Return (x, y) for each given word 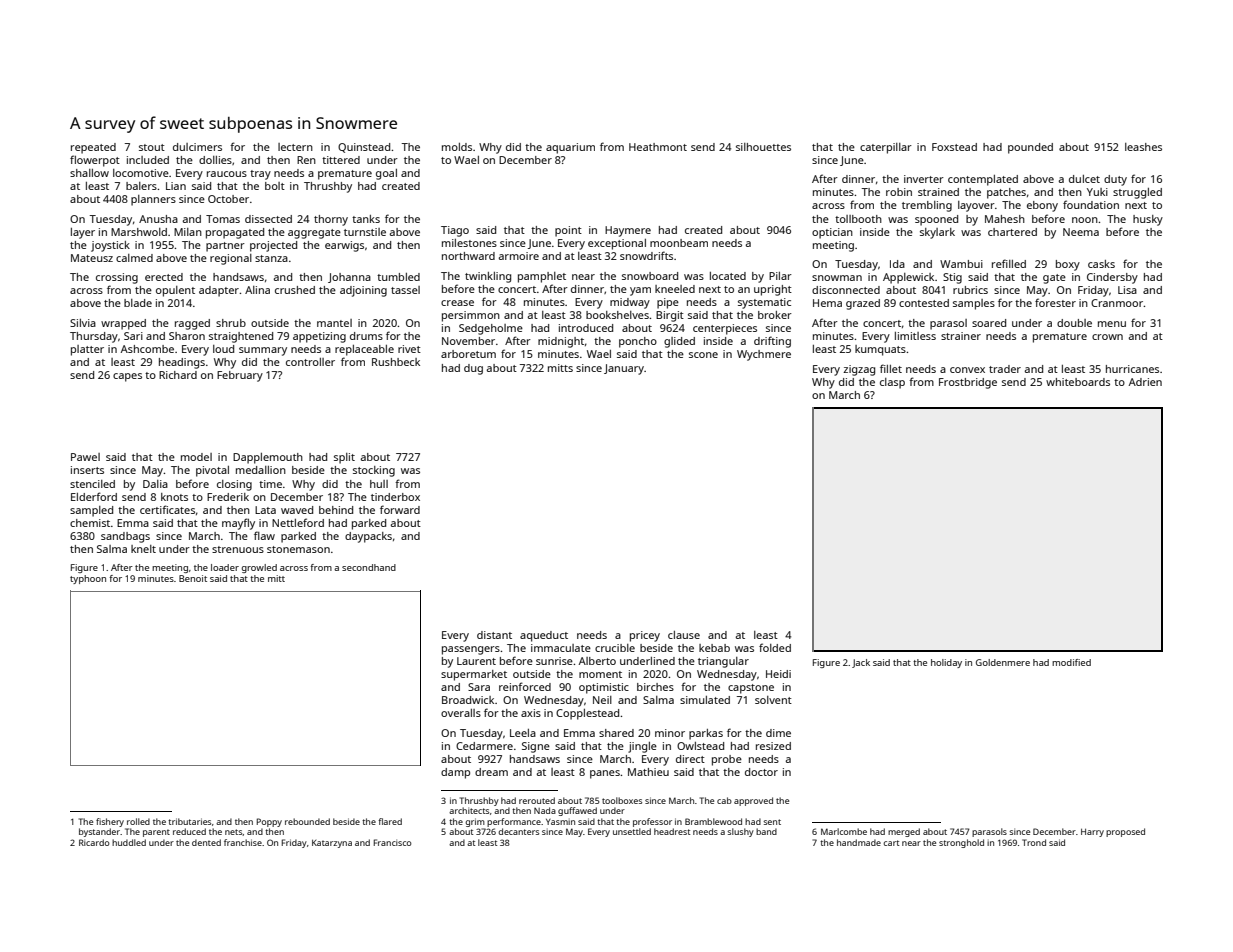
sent (772, 822)
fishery (110, 822)
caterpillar (886, 148)
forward (400, 509)
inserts (87, 470)
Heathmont (658, 147)
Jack (861, 663)
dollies (215, 160)
